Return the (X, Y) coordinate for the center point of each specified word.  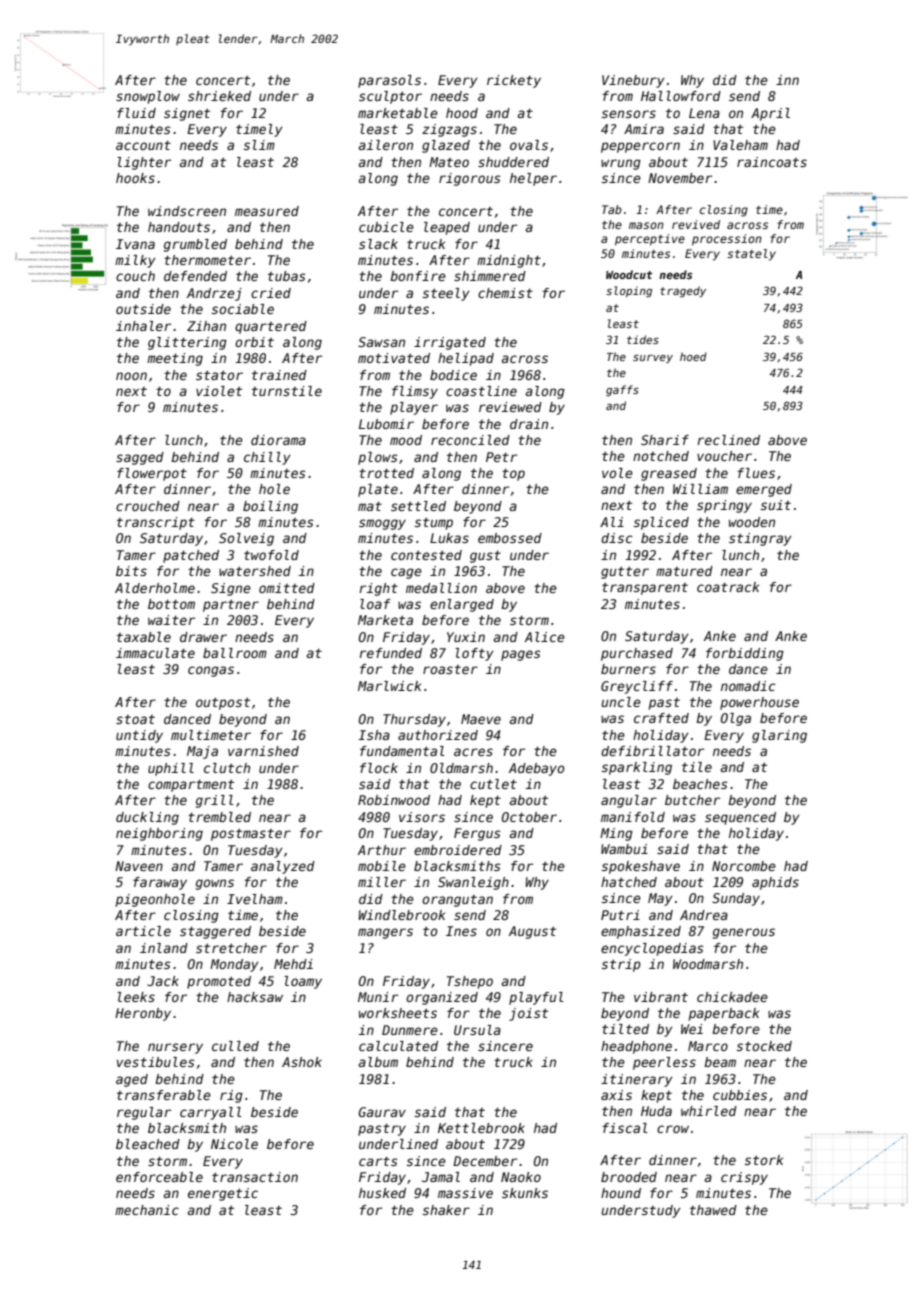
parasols (389, 81)
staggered (215, 932)
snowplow (148, 97)
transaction (255, 1177)
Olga (736, 719)
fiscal (625, 1128)
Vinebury (633, 81)
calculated (398, 1046)
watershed (255, 571)
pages (521, 655)
